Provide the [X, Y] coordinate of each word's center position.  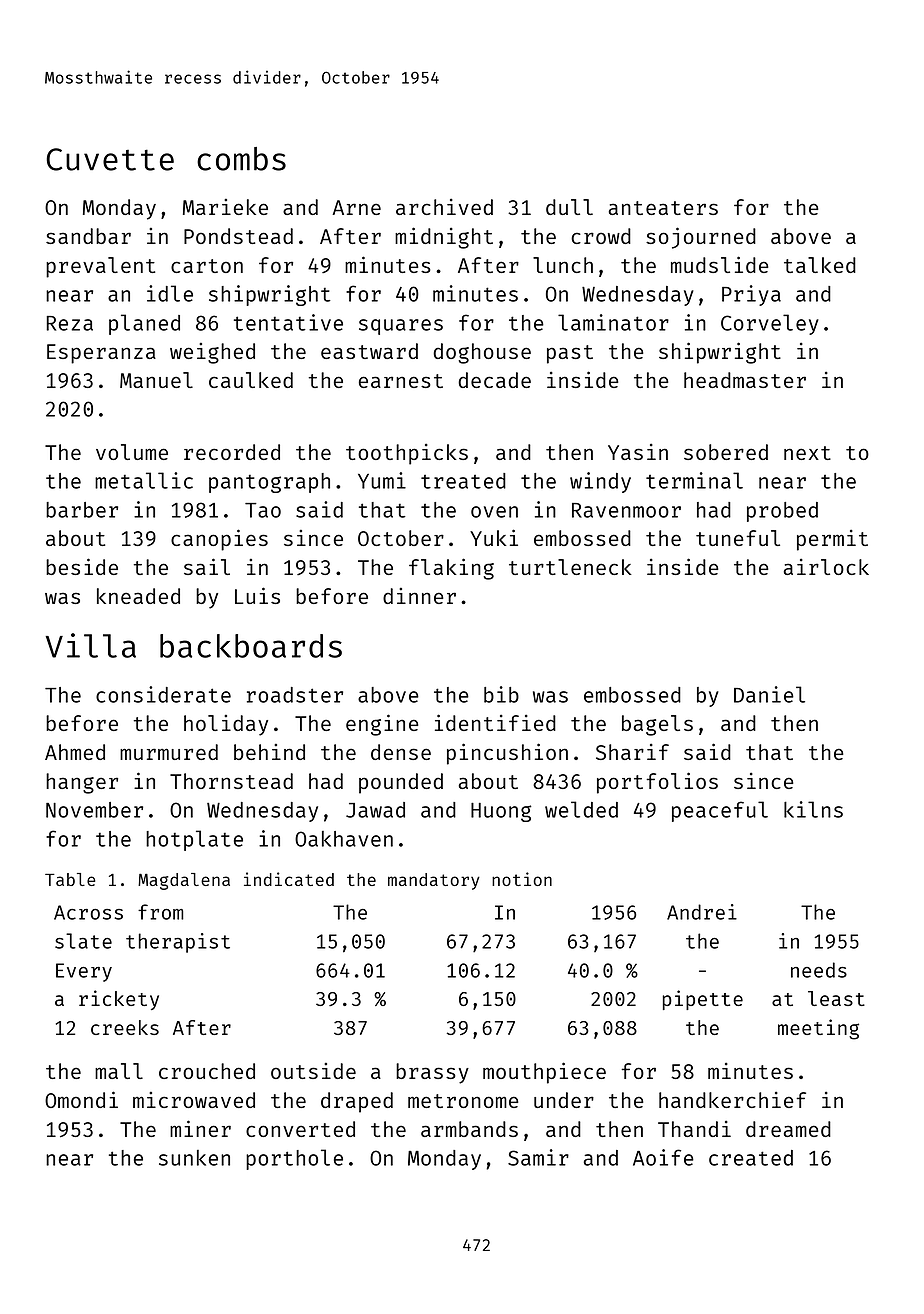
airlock [826, 567]
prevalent [100, 267]
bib [501, 694]
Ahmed [75, 752]
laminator [613, 322]
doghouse [482, 353]
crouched [207, 1071]
